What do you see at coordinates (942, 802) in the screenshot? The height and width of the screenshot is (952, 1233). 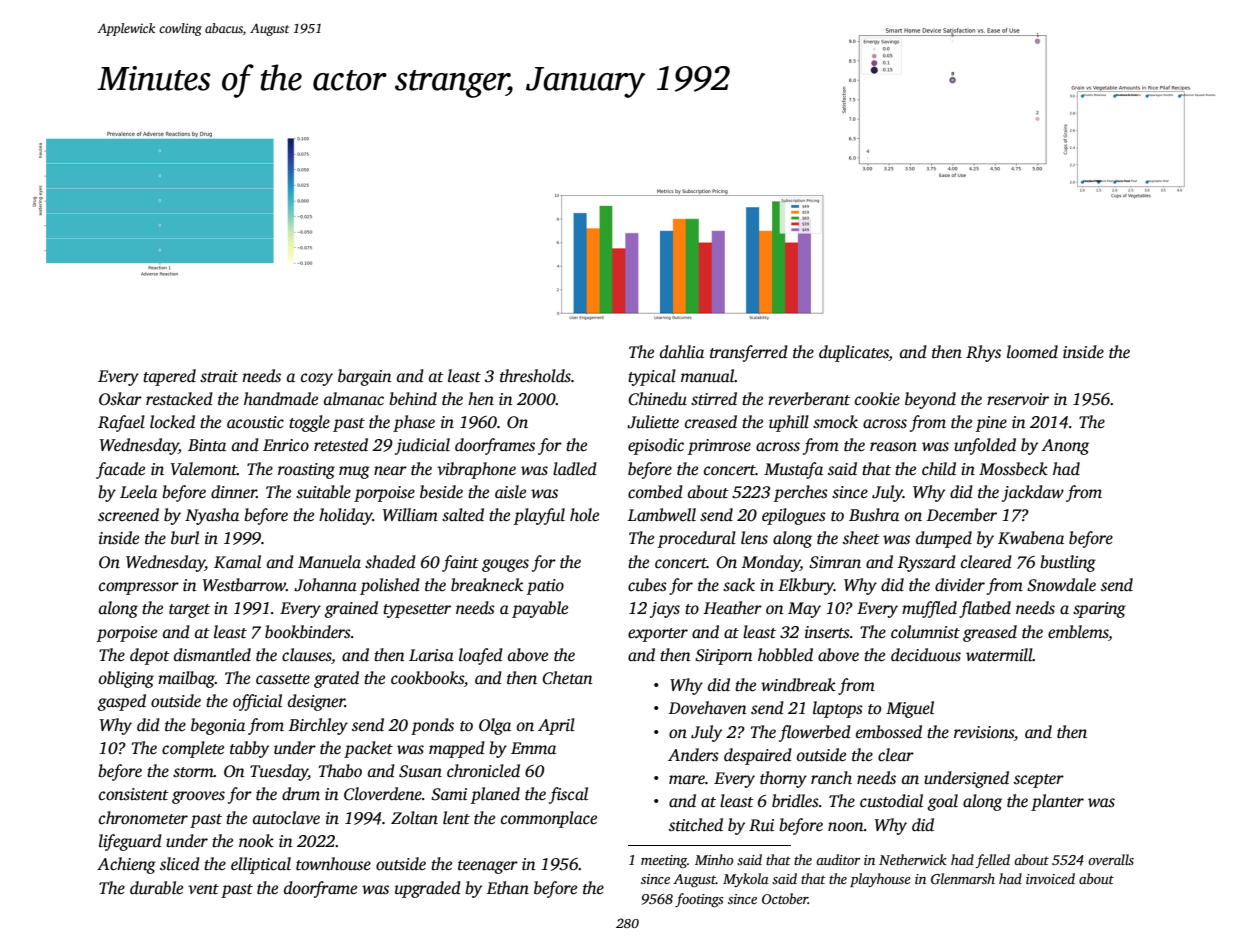 I see `goal` at bounding box center [942, 802].
